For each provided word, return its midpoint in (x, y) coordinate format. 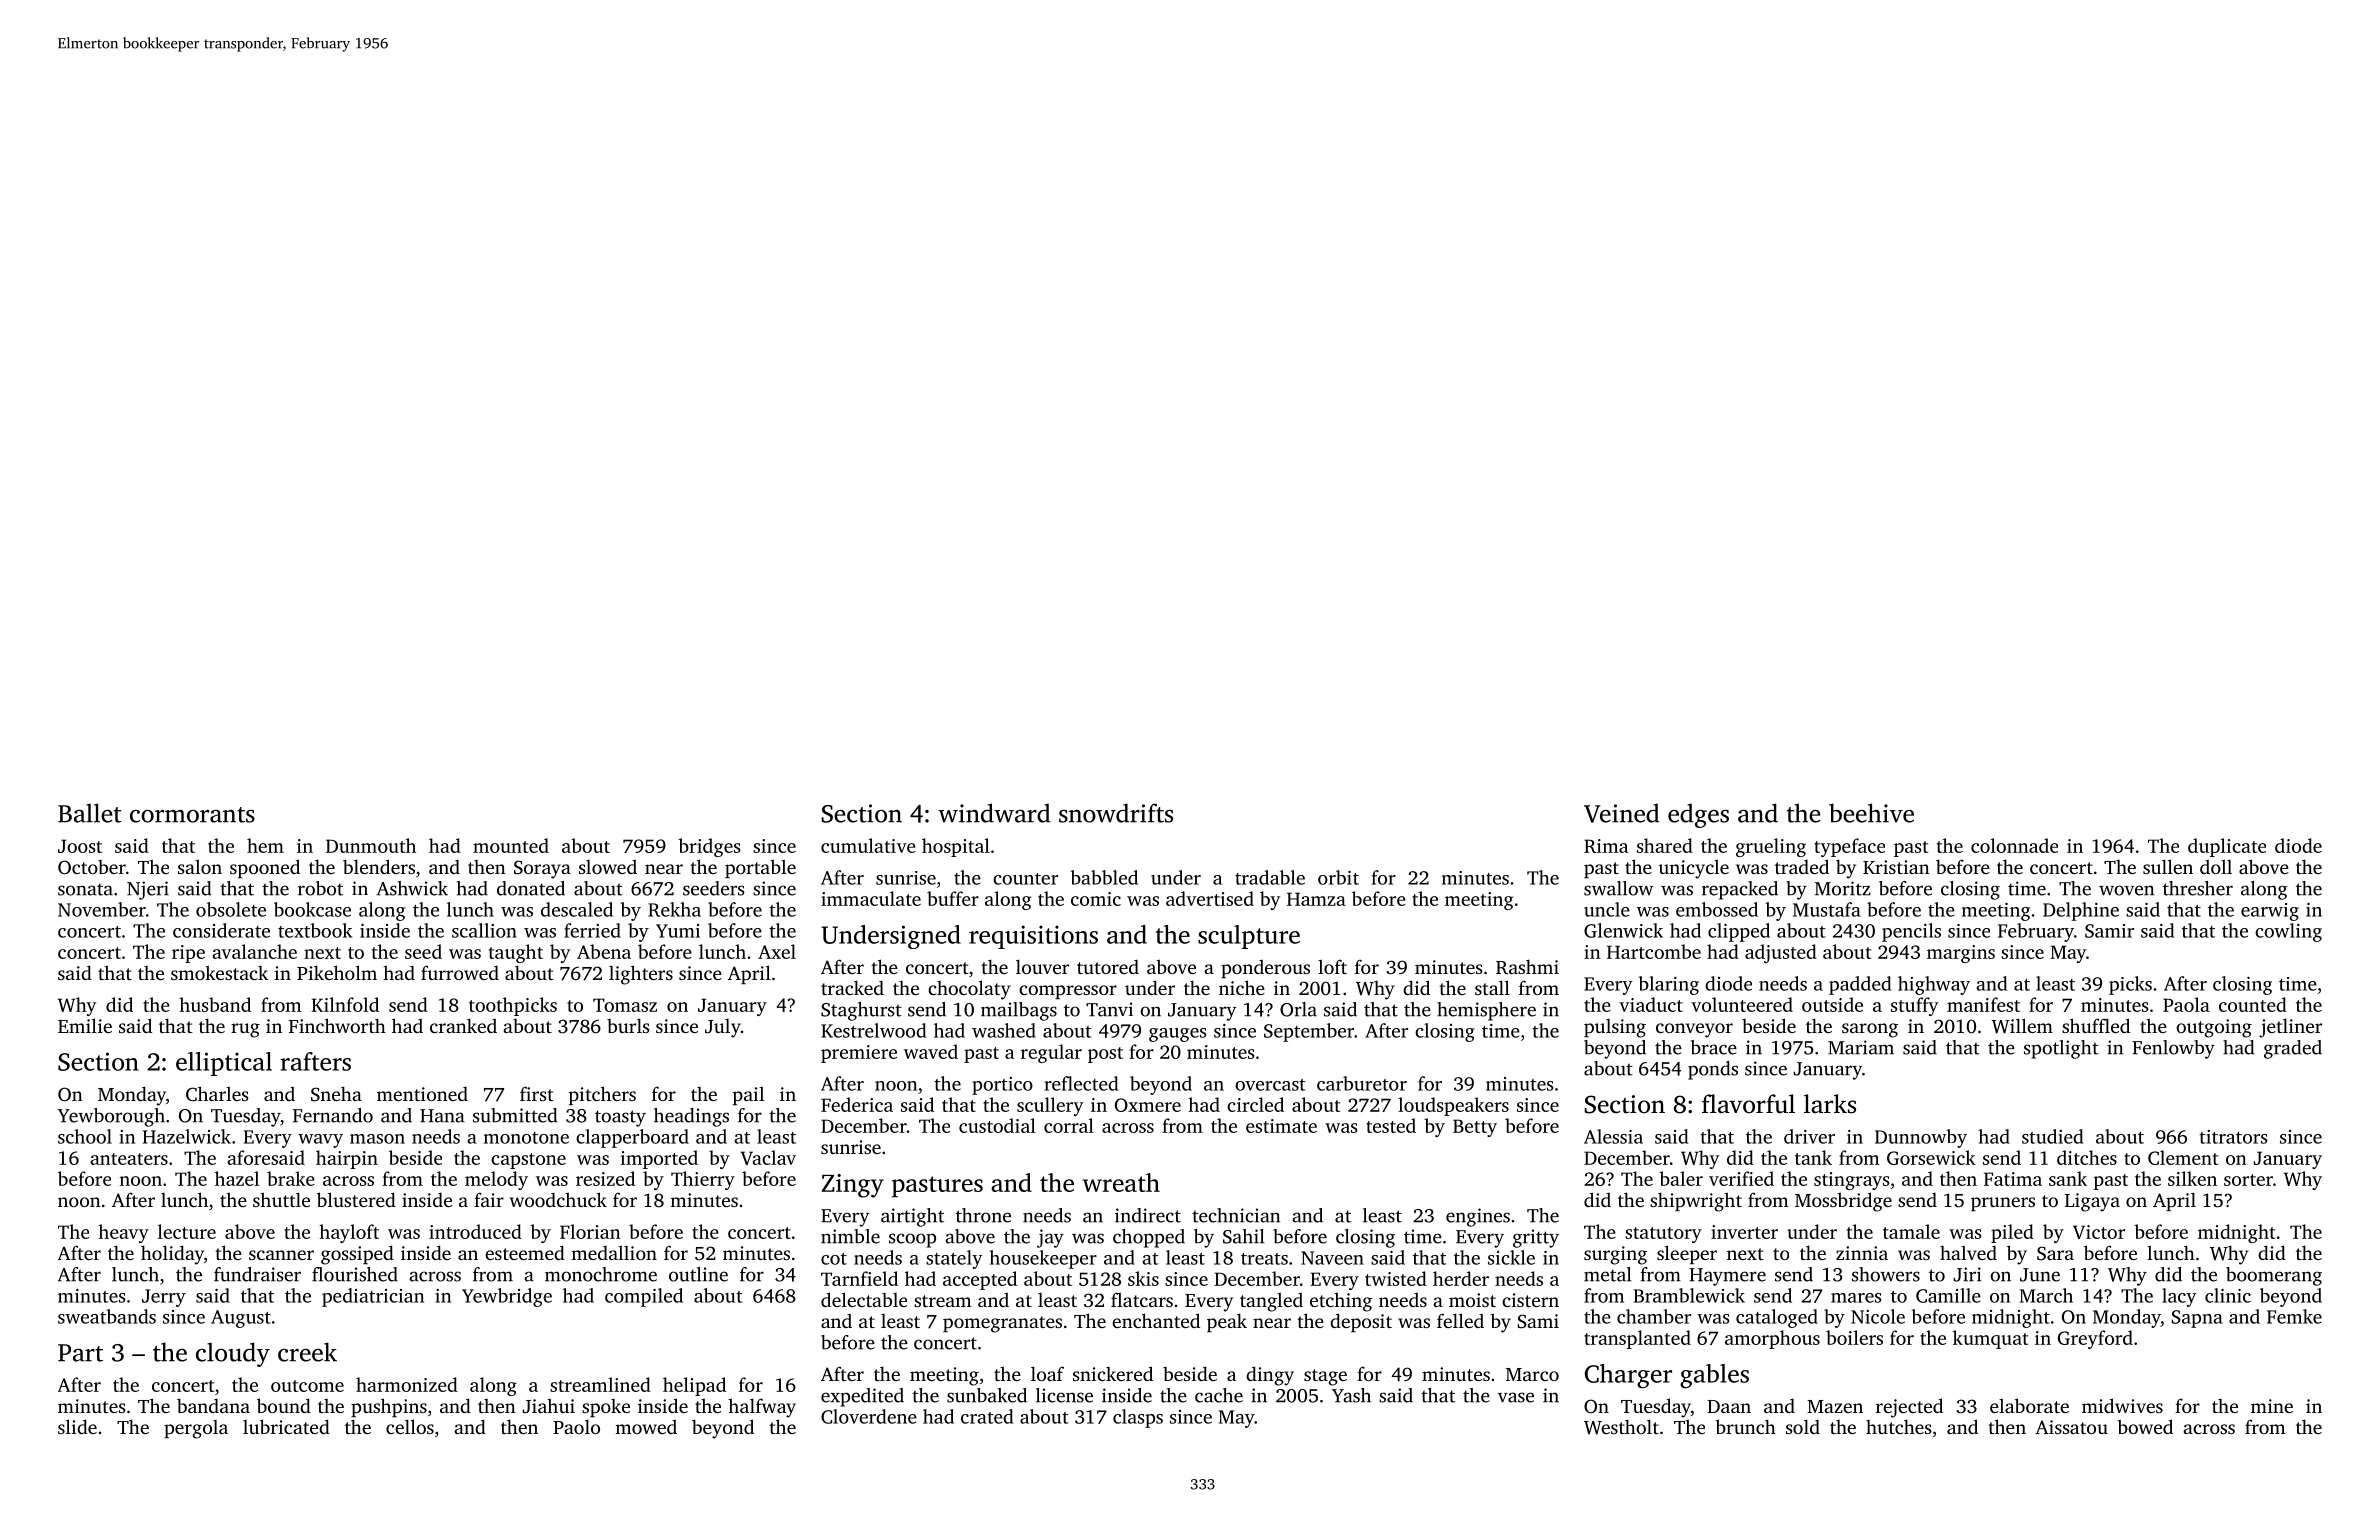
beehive (1871, 813)
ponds (1713, 1070)
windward (994, 813)
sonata (85, 889)
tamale (1911, 1231)
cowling (2288, 932)
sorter (2248, 1180)
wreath (1121, 1182)
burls (628, 1025)
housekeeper (1043, 1259)
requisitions (1033, 937)
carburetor (1362, 1083)
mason (377, 1139)
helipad (694, 1386)
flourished (355, 1274)
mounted (511, 845)
